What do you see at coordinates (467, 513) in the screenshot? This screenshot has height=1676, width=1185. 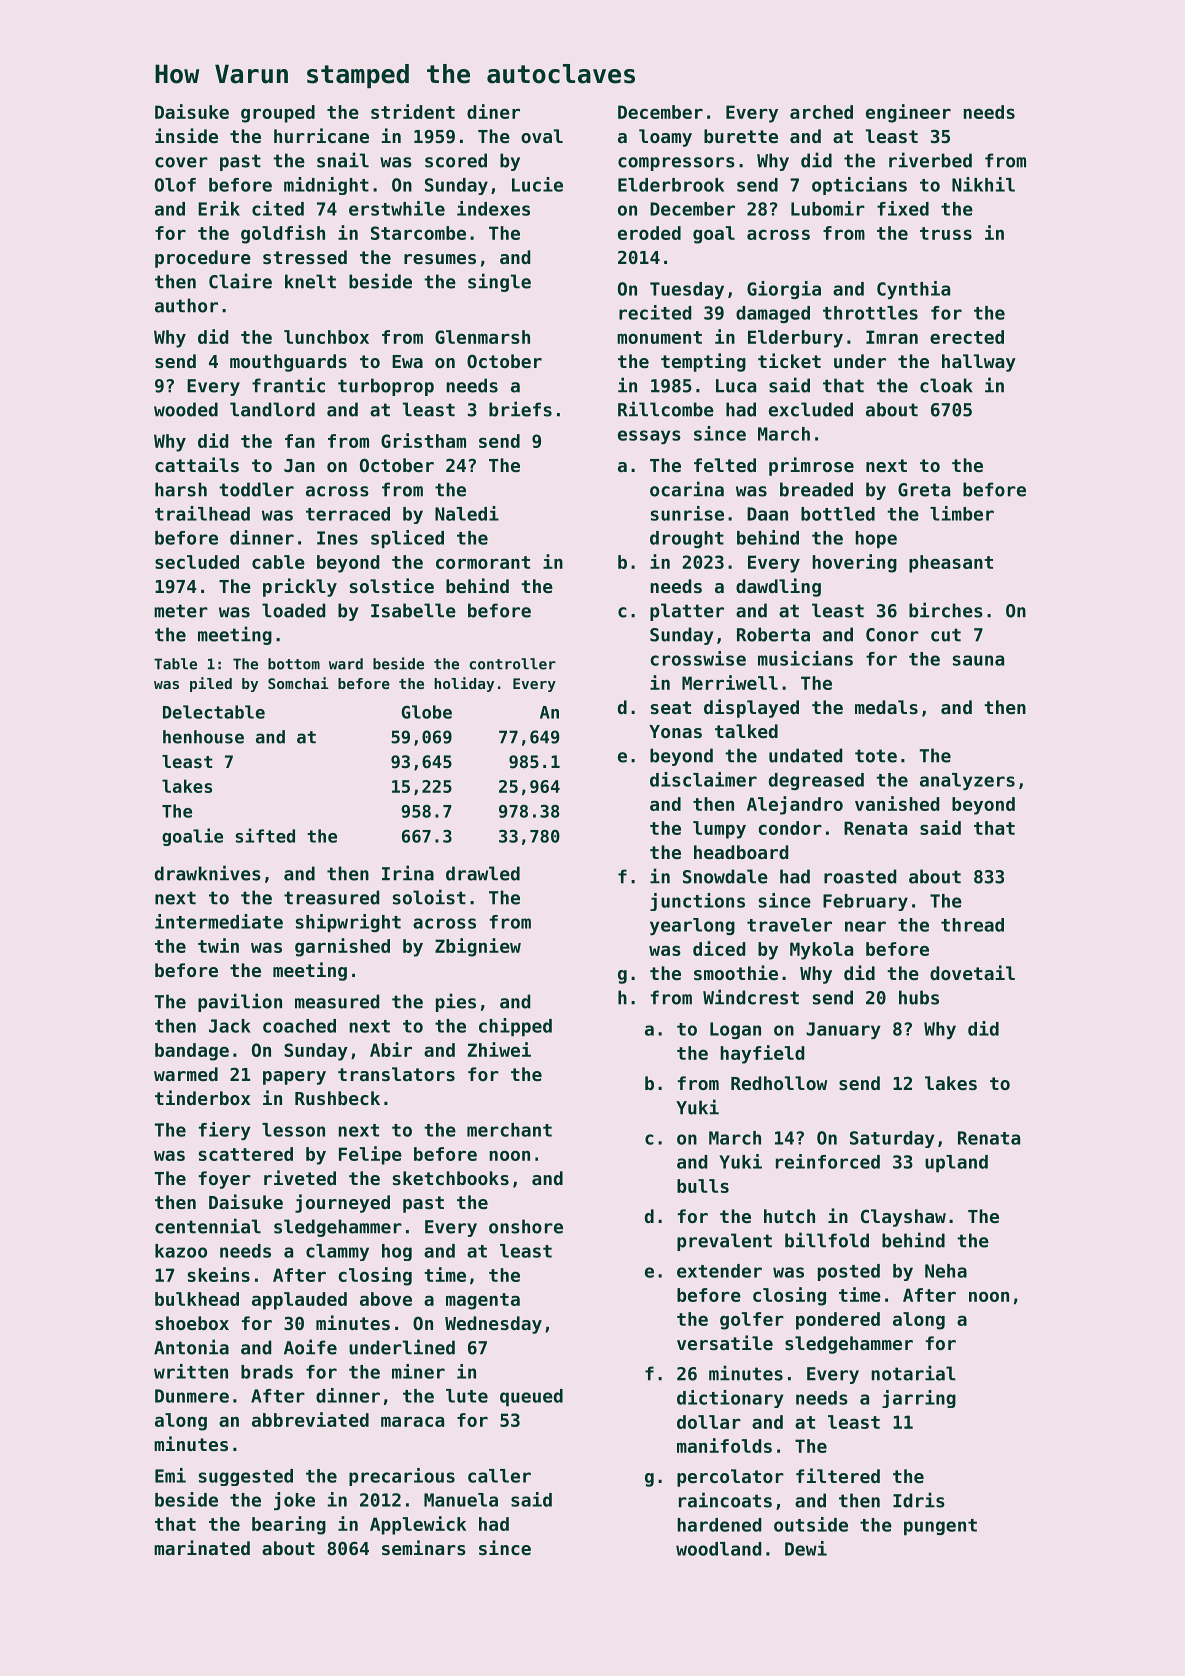 I see `Naledi` at bounding box center [467, 513].
